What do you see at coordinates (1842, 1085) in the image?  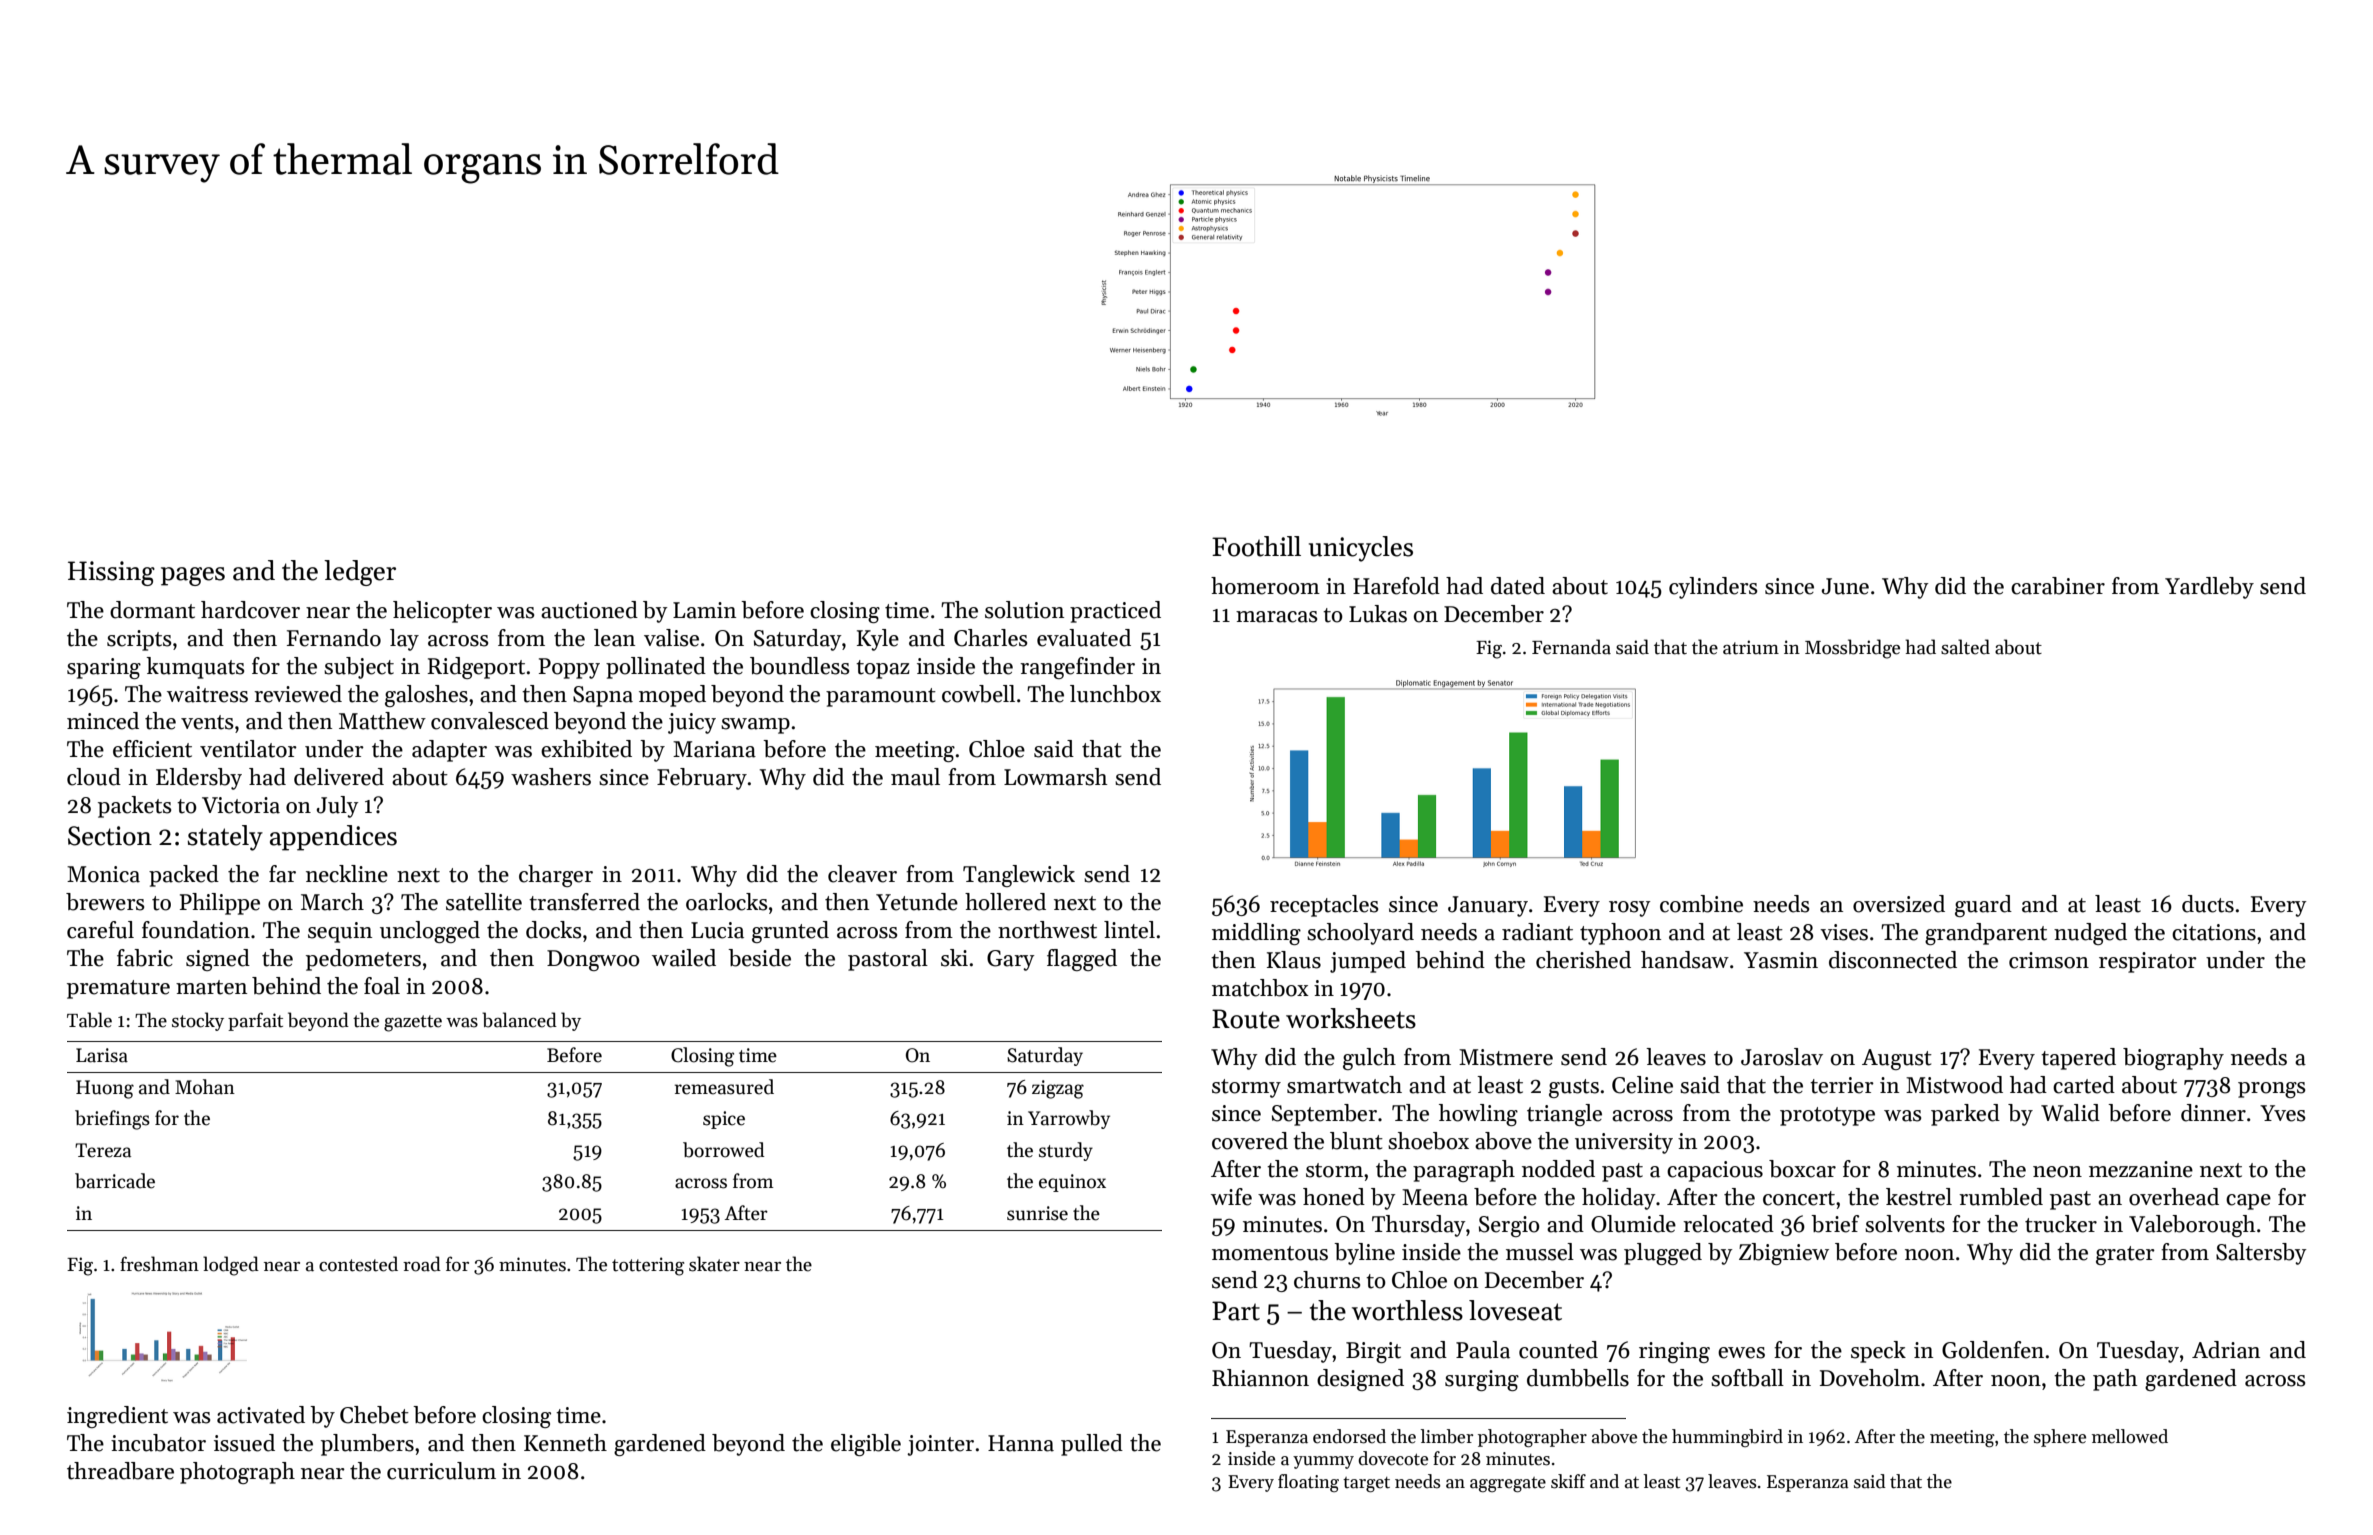 I see `terrier` at bounding box center [1842, 1085].
